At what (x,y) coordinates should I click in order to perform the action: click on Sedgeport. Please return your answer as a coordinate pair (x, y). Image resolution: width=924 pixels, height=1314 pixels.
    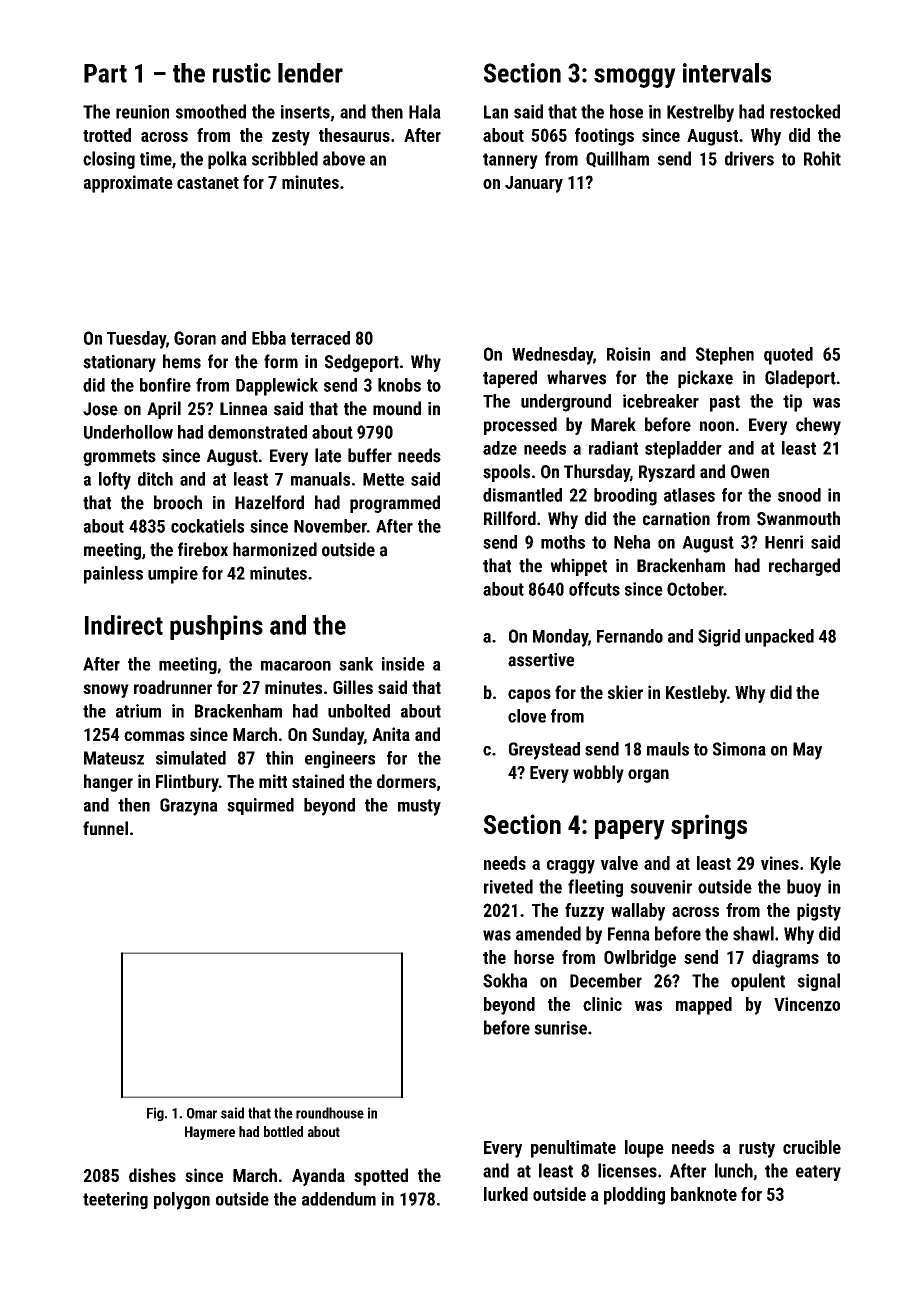
    Looking at the image, I should click on (362, 363).
